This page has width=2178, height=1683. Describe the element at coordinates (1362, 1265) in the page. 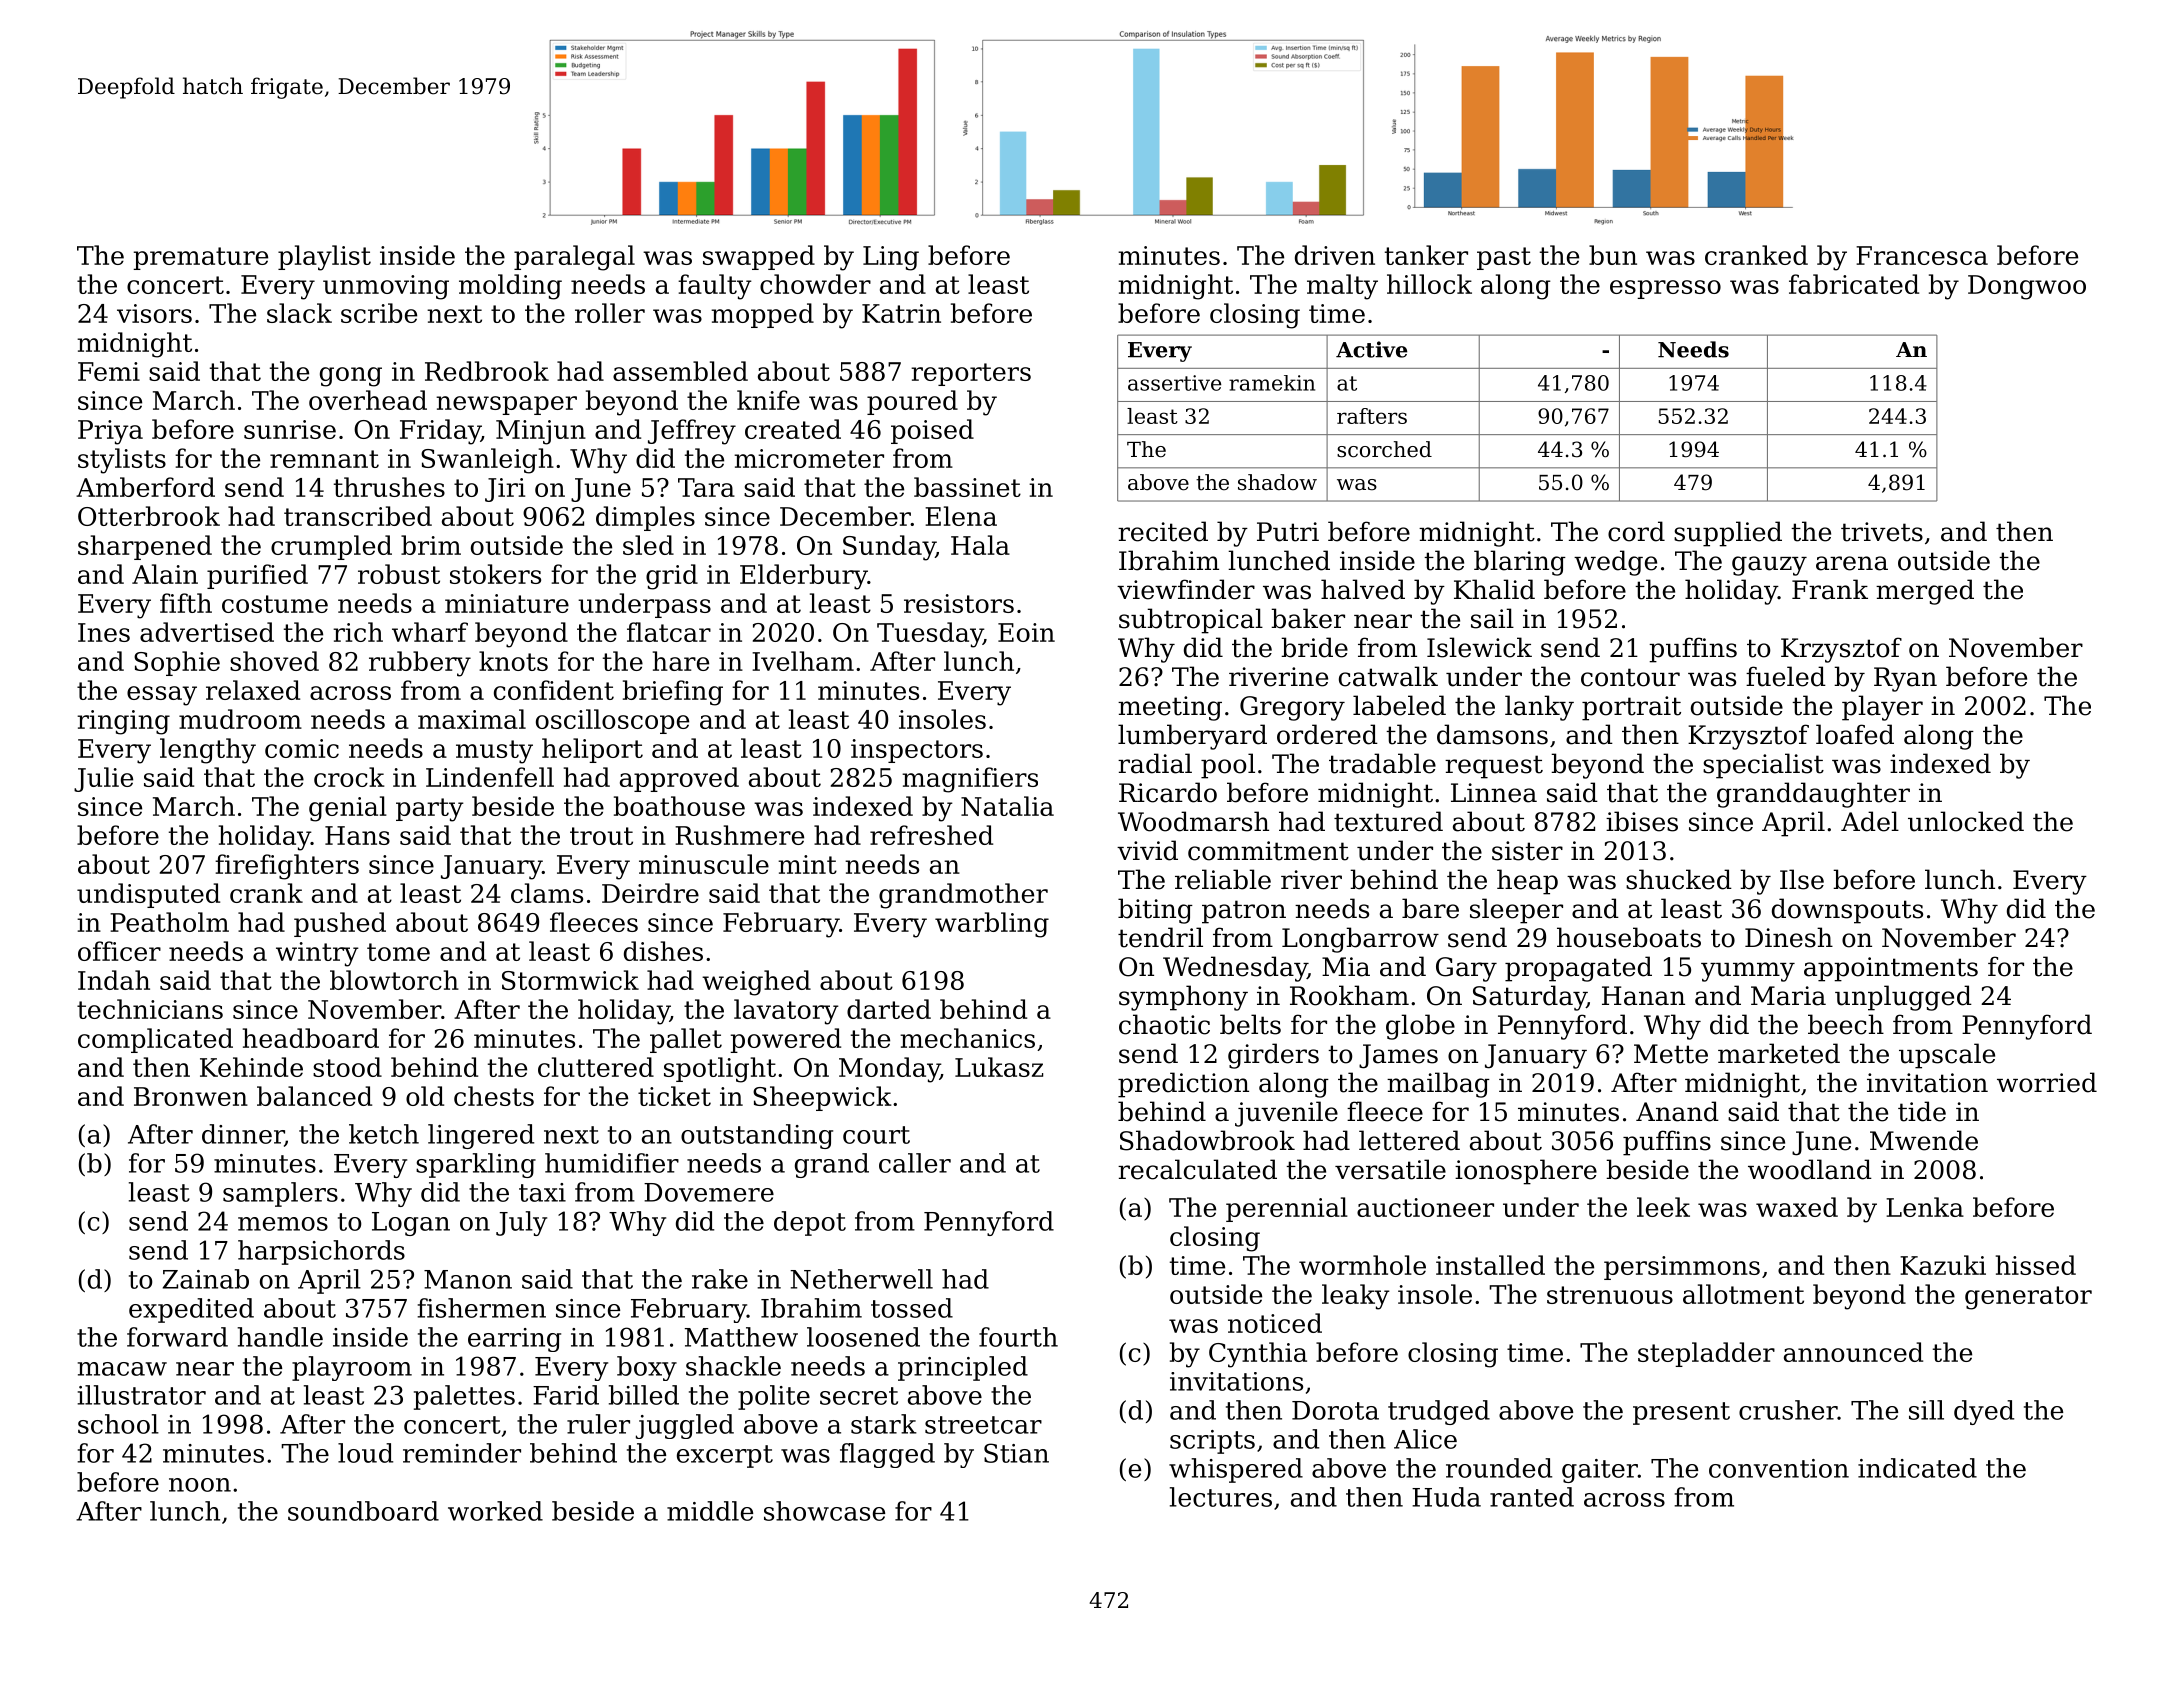

I see `wormhole` at that location.
